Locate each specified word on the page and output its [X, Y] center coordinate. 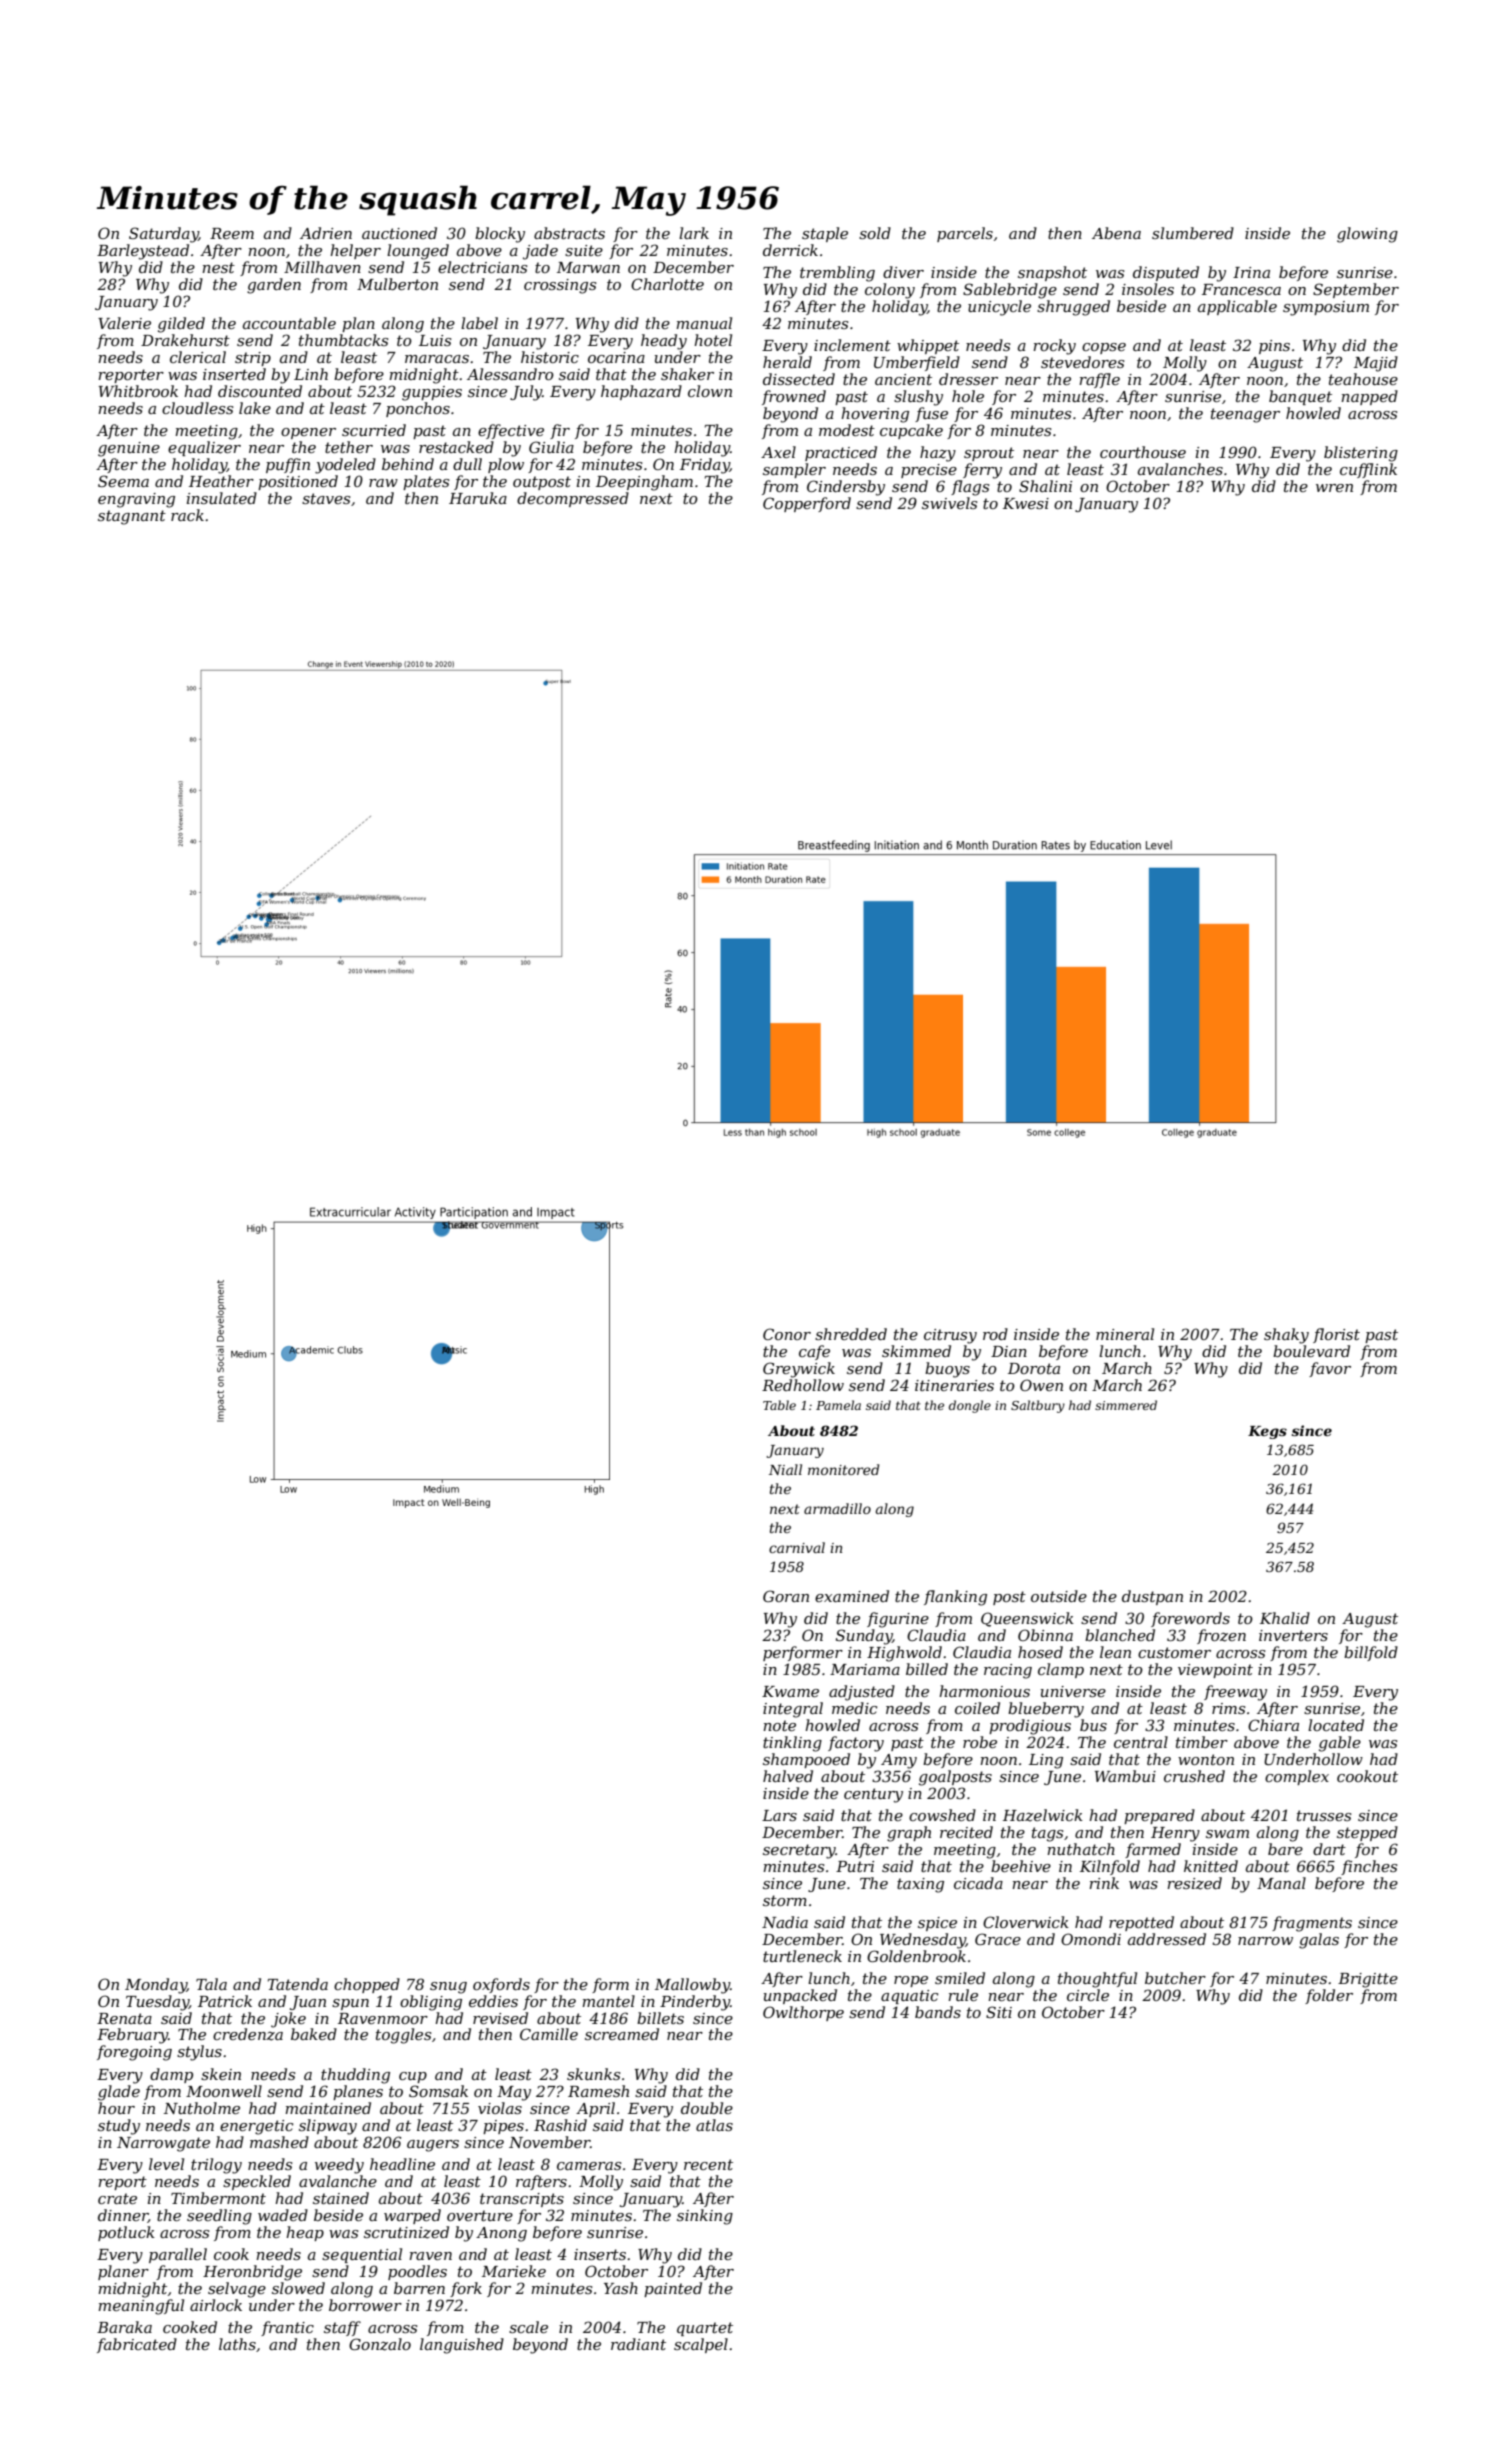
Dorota [1034, 1368]
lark [694, 233]
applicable [1237, 307]
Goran [786, 1596]
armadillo [837, 1508]
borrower [365, 2305]
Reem [232, 233]
